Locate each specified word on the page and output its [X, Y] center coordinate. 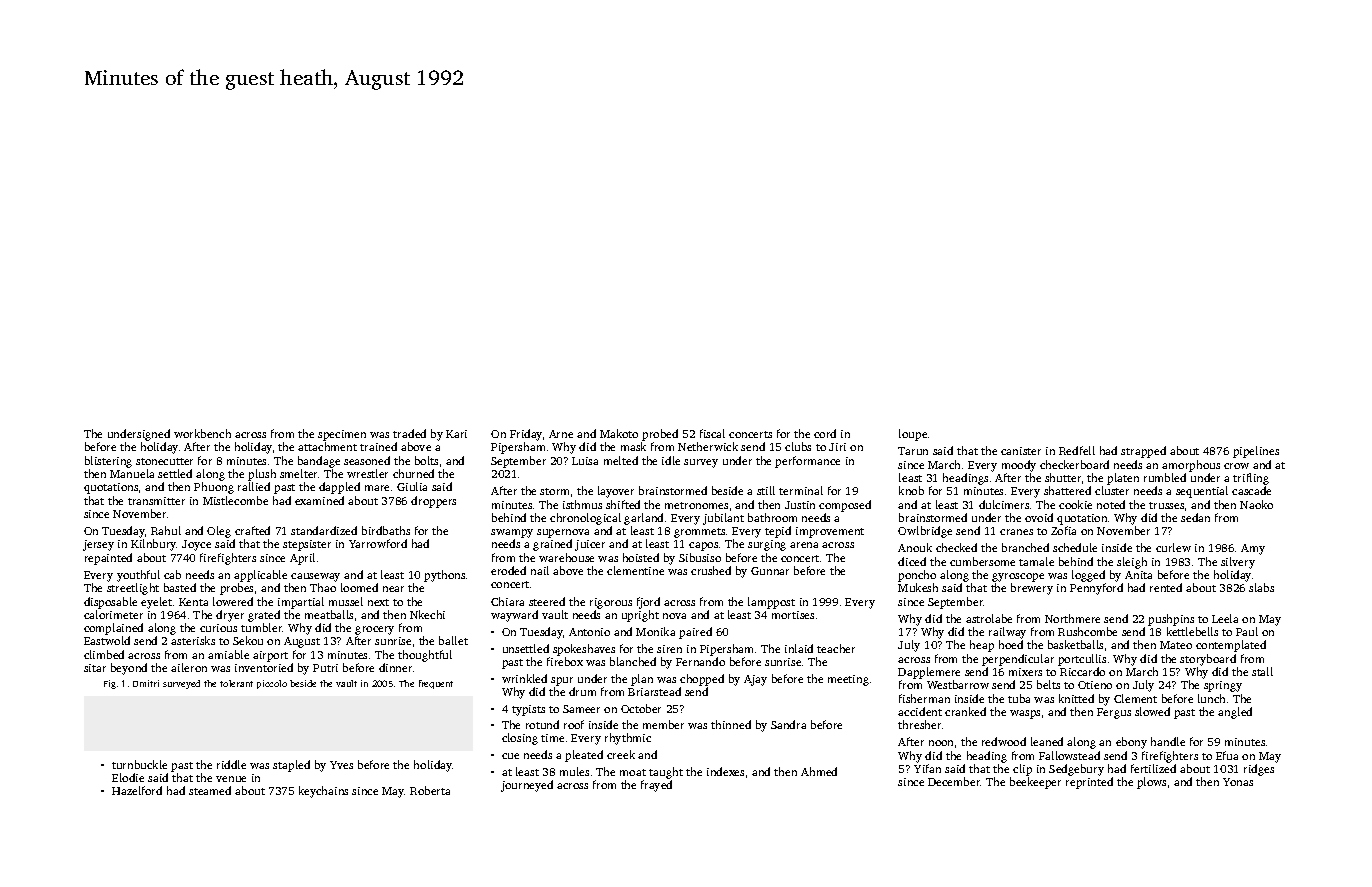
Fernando [700, 661]
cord [825, 433]
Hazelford [137, 790]
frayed [656, 786]
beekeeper [1035, 783]
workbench [202, 433]
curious [218, 628]
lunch [1211, 698]
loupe [913, 435]
